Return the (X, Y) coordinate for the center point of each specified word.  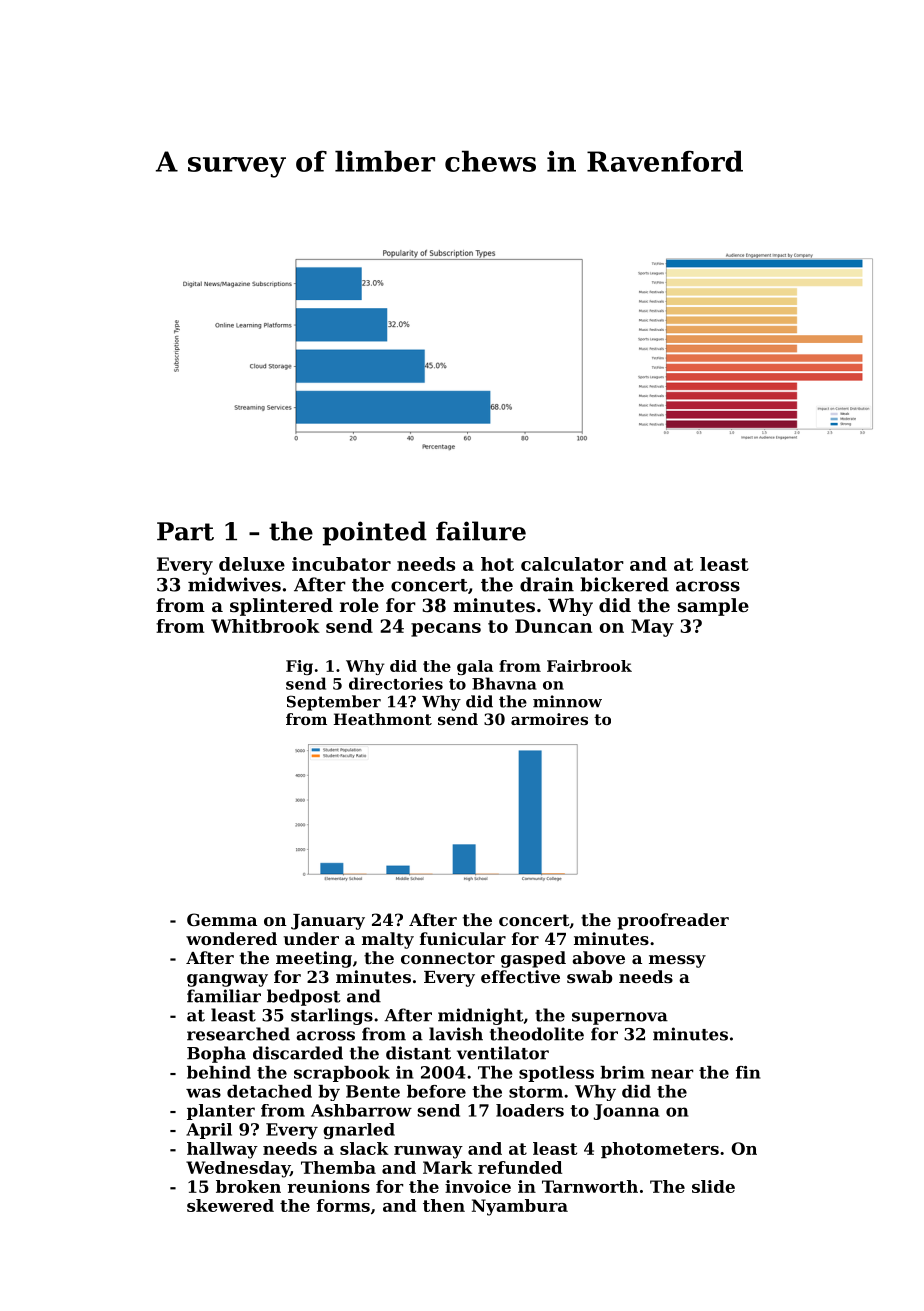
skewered (230, 1205)
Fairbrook (589, 666)
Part (185, 531)
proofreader (673, 921)
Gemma (222, 919)
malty (388, 940)
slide (713, 1186)
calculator (572, 564)
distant (418, 1053)
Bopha (216, 1054)
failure (481, 531)
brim (622, 1072)
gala (475, 667)
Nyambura (520, 1207)
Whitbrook (265, 626)
